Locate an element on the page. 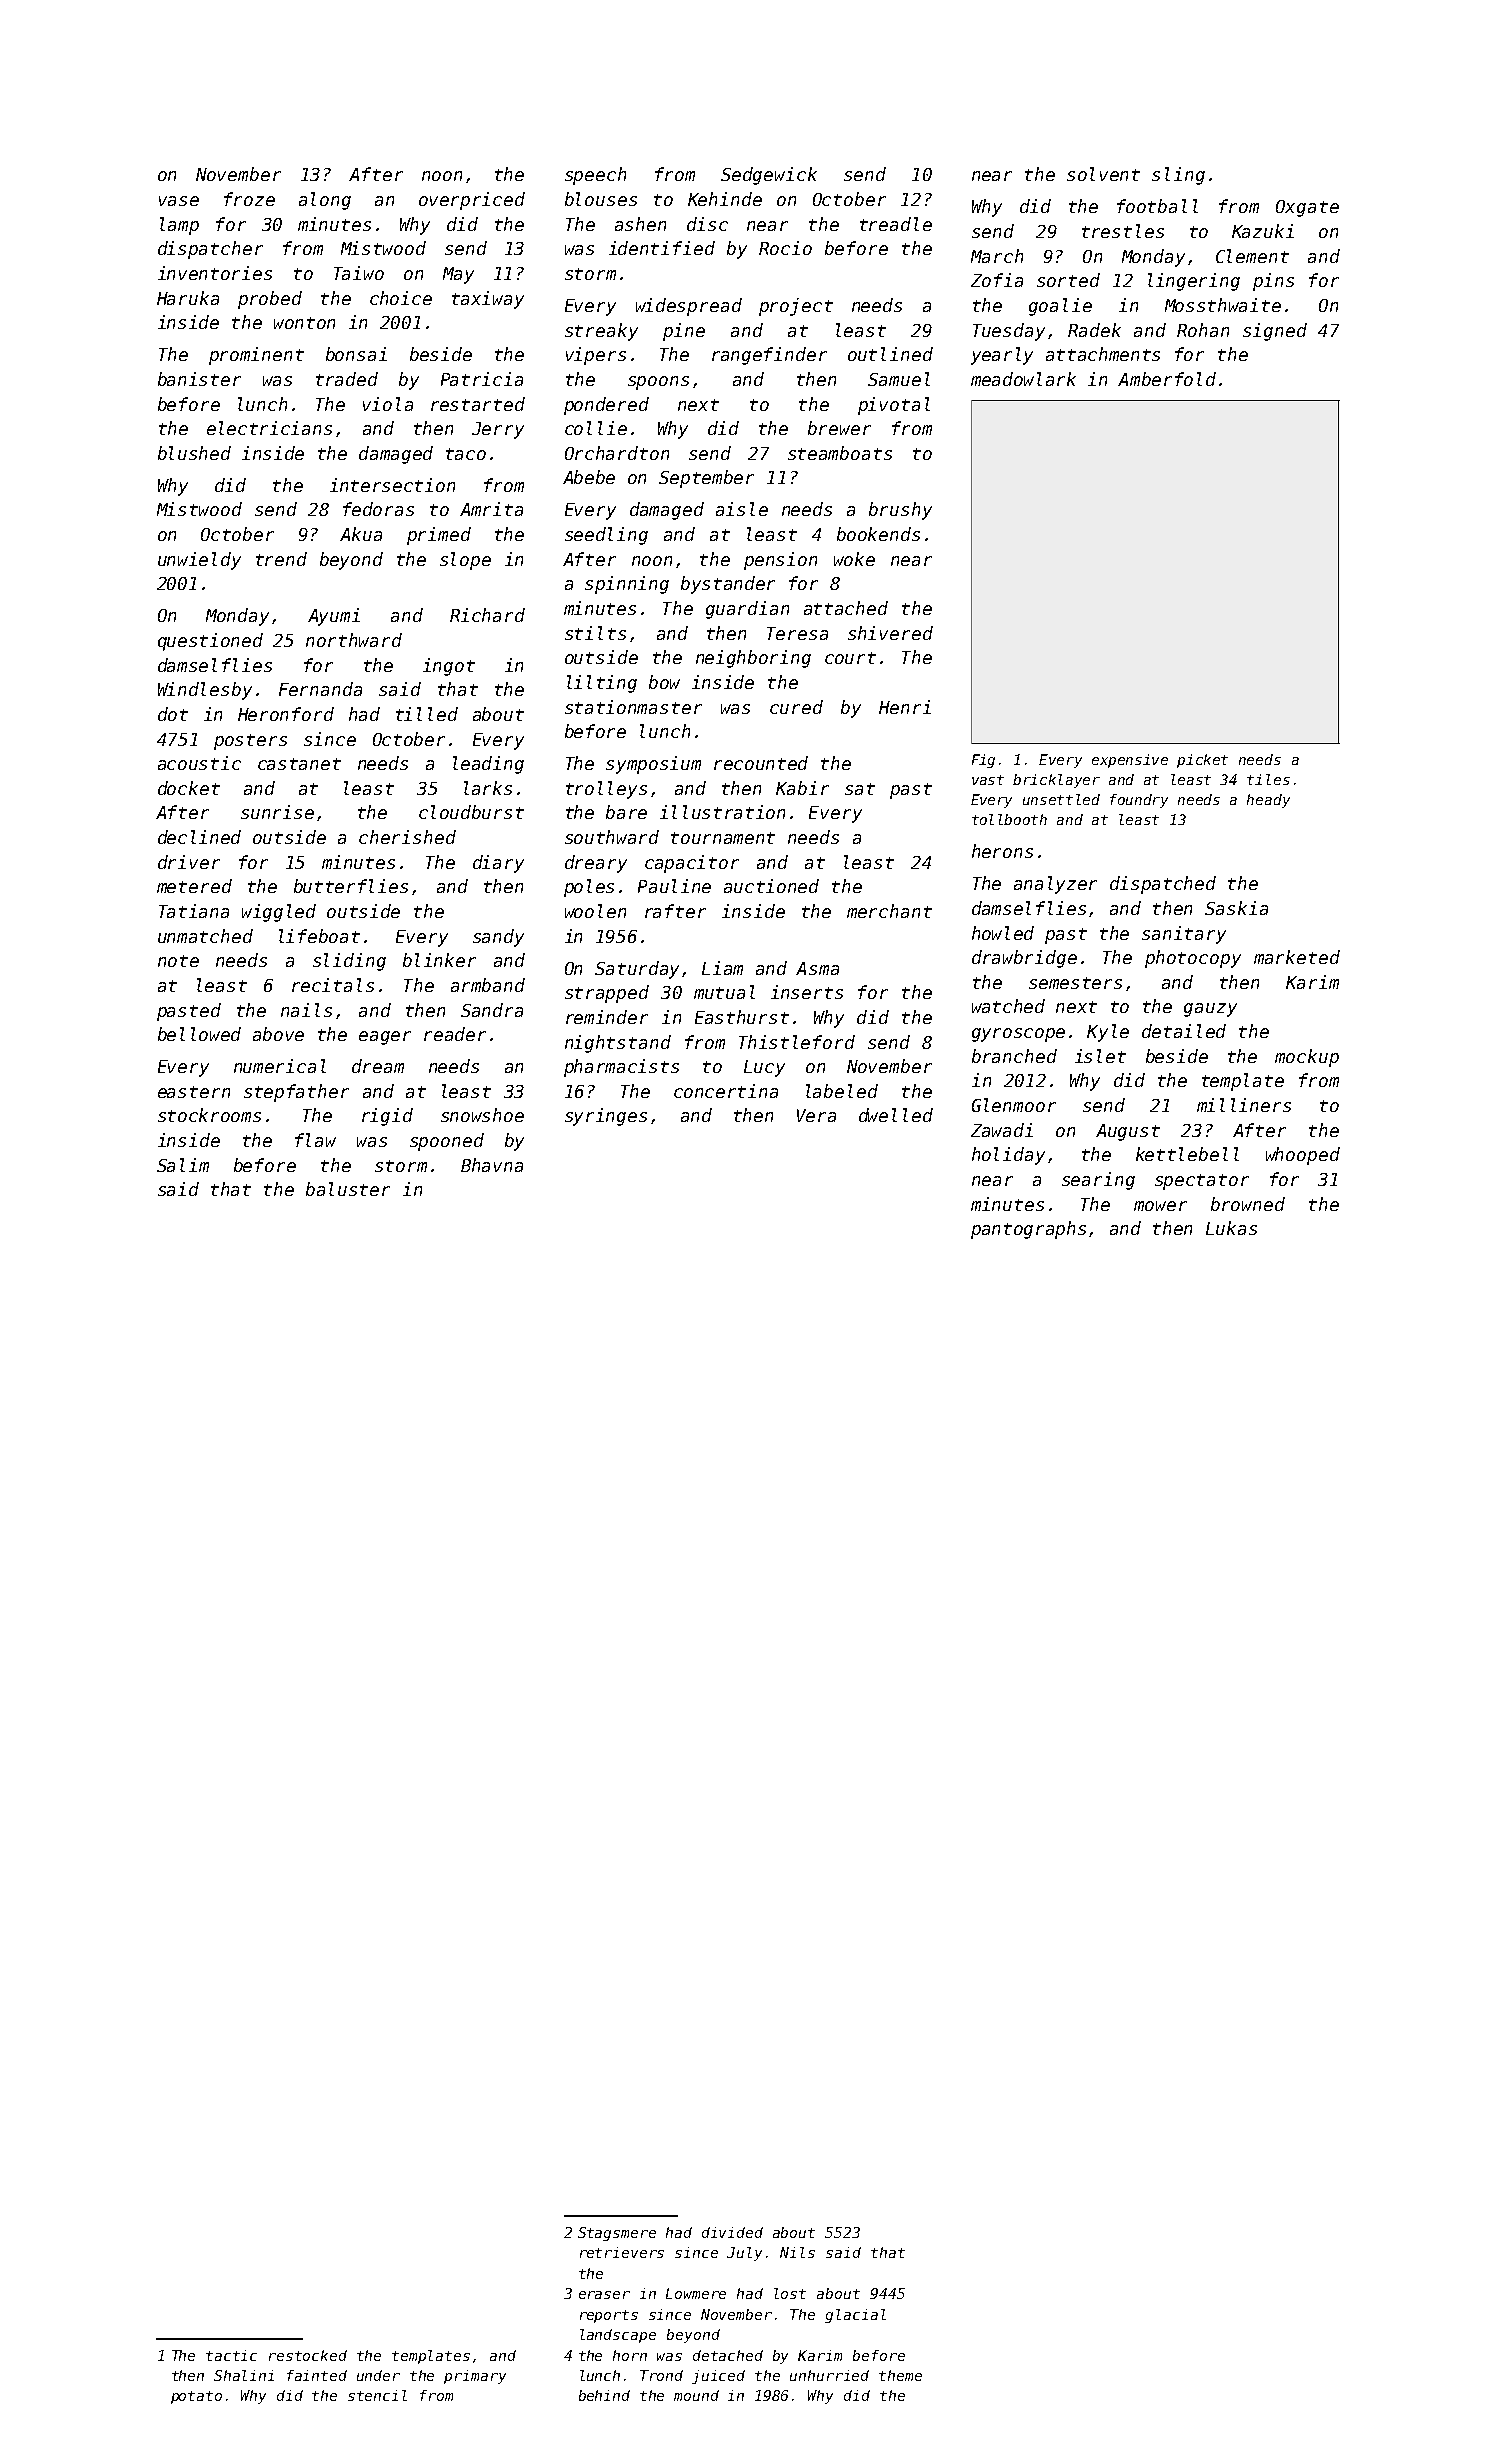 This page has width=1496, height=2464. Lukas is located at coordinates (1231, 1228).
